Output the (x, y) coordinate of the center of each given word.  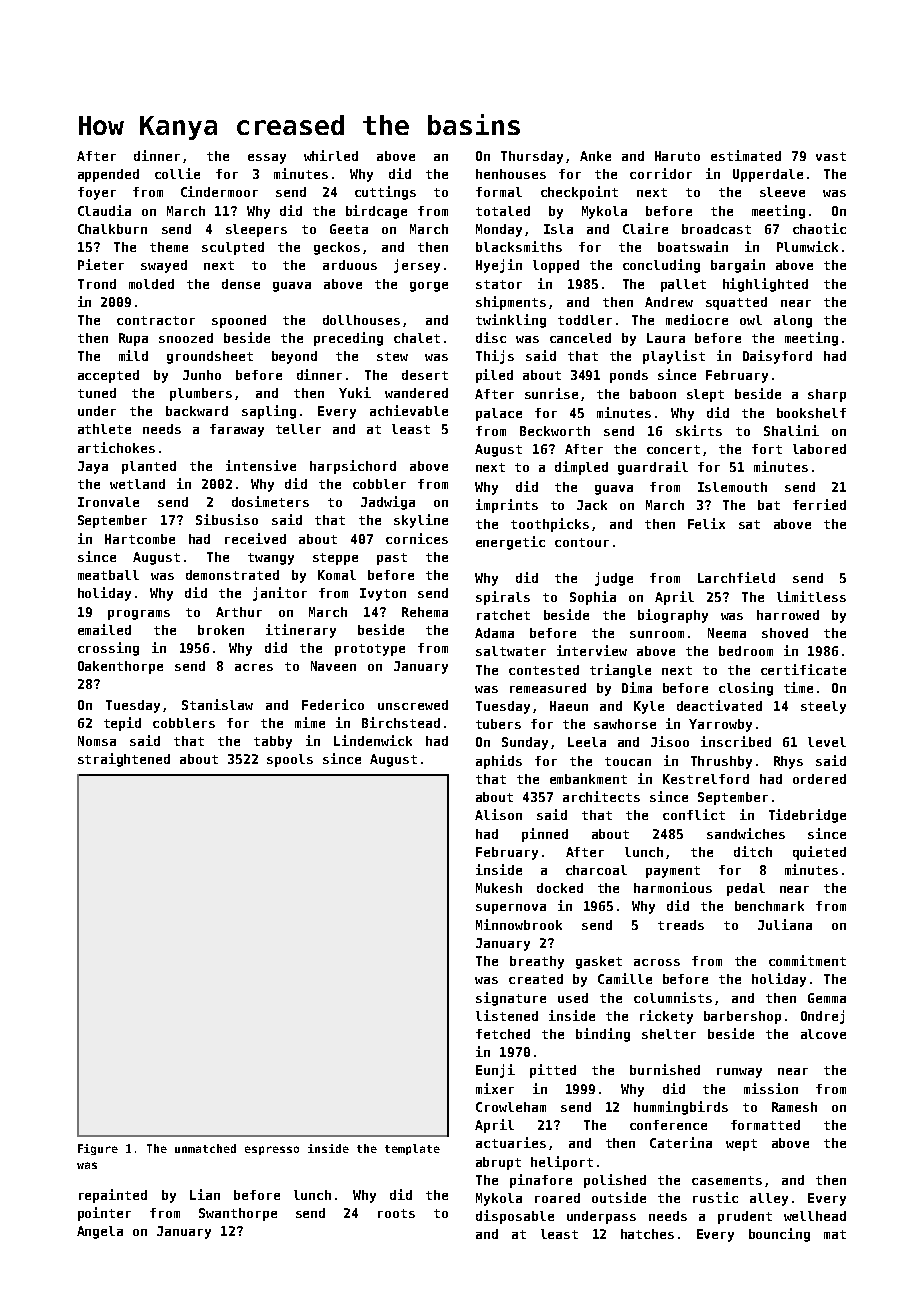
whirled (331, 155)
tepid (122, 724)
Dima (637, 687)
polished (615, 1181)
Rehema (425, 612)
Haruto (677, 156)
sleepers (256, 230)
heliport (562, 1163)
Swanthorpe (238, 1214)
